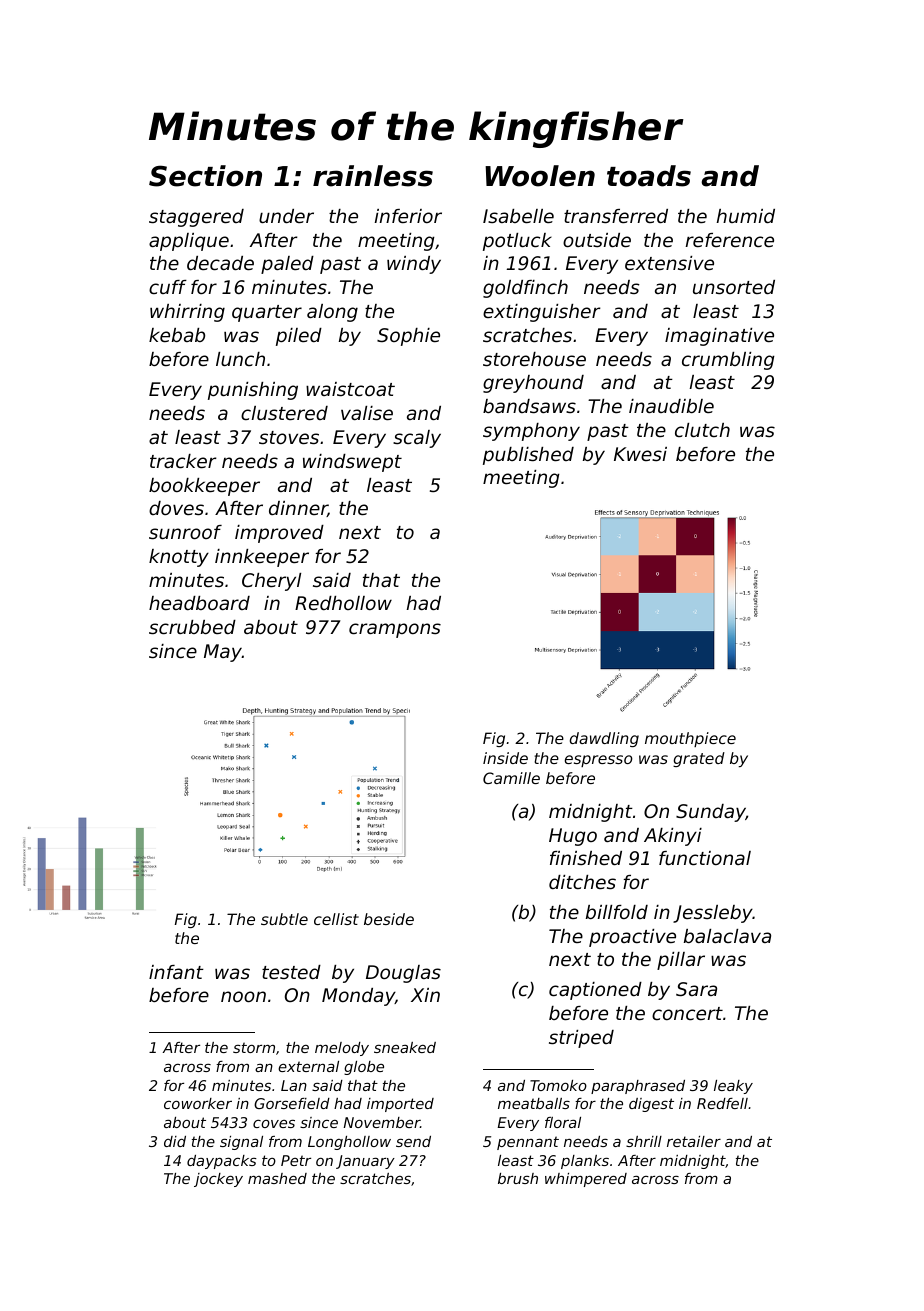  Describe the element at coordinates (205, 176) in the screenshot. I see `Section` at that location.
